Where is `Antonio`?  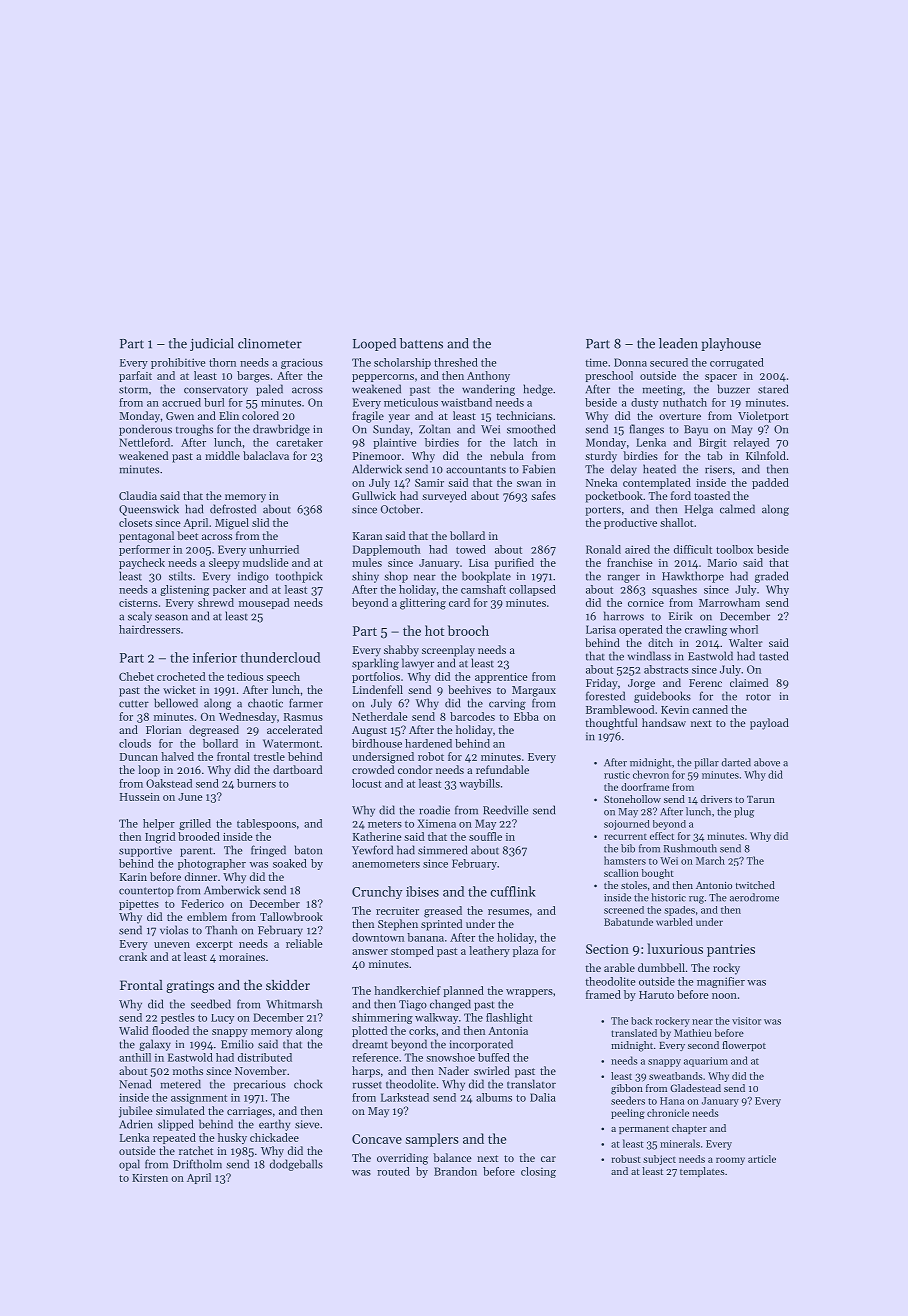
Antonio is located at coordinates (714, 885).
